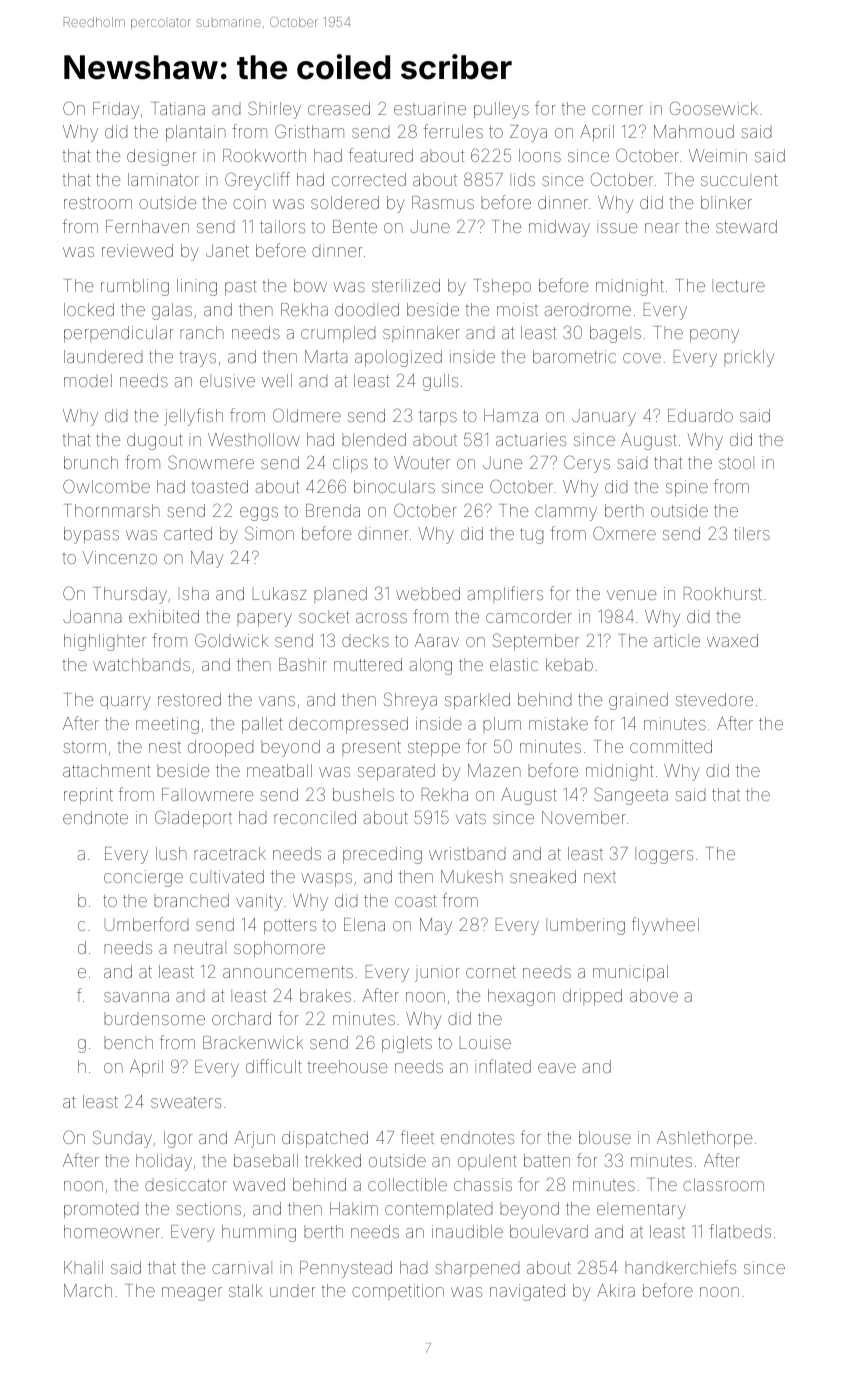 The width and height of the screenshot is (849, 1400). Describe the element at coordinates (91, 462) in the screenshot. I see `brunch` at that location.
